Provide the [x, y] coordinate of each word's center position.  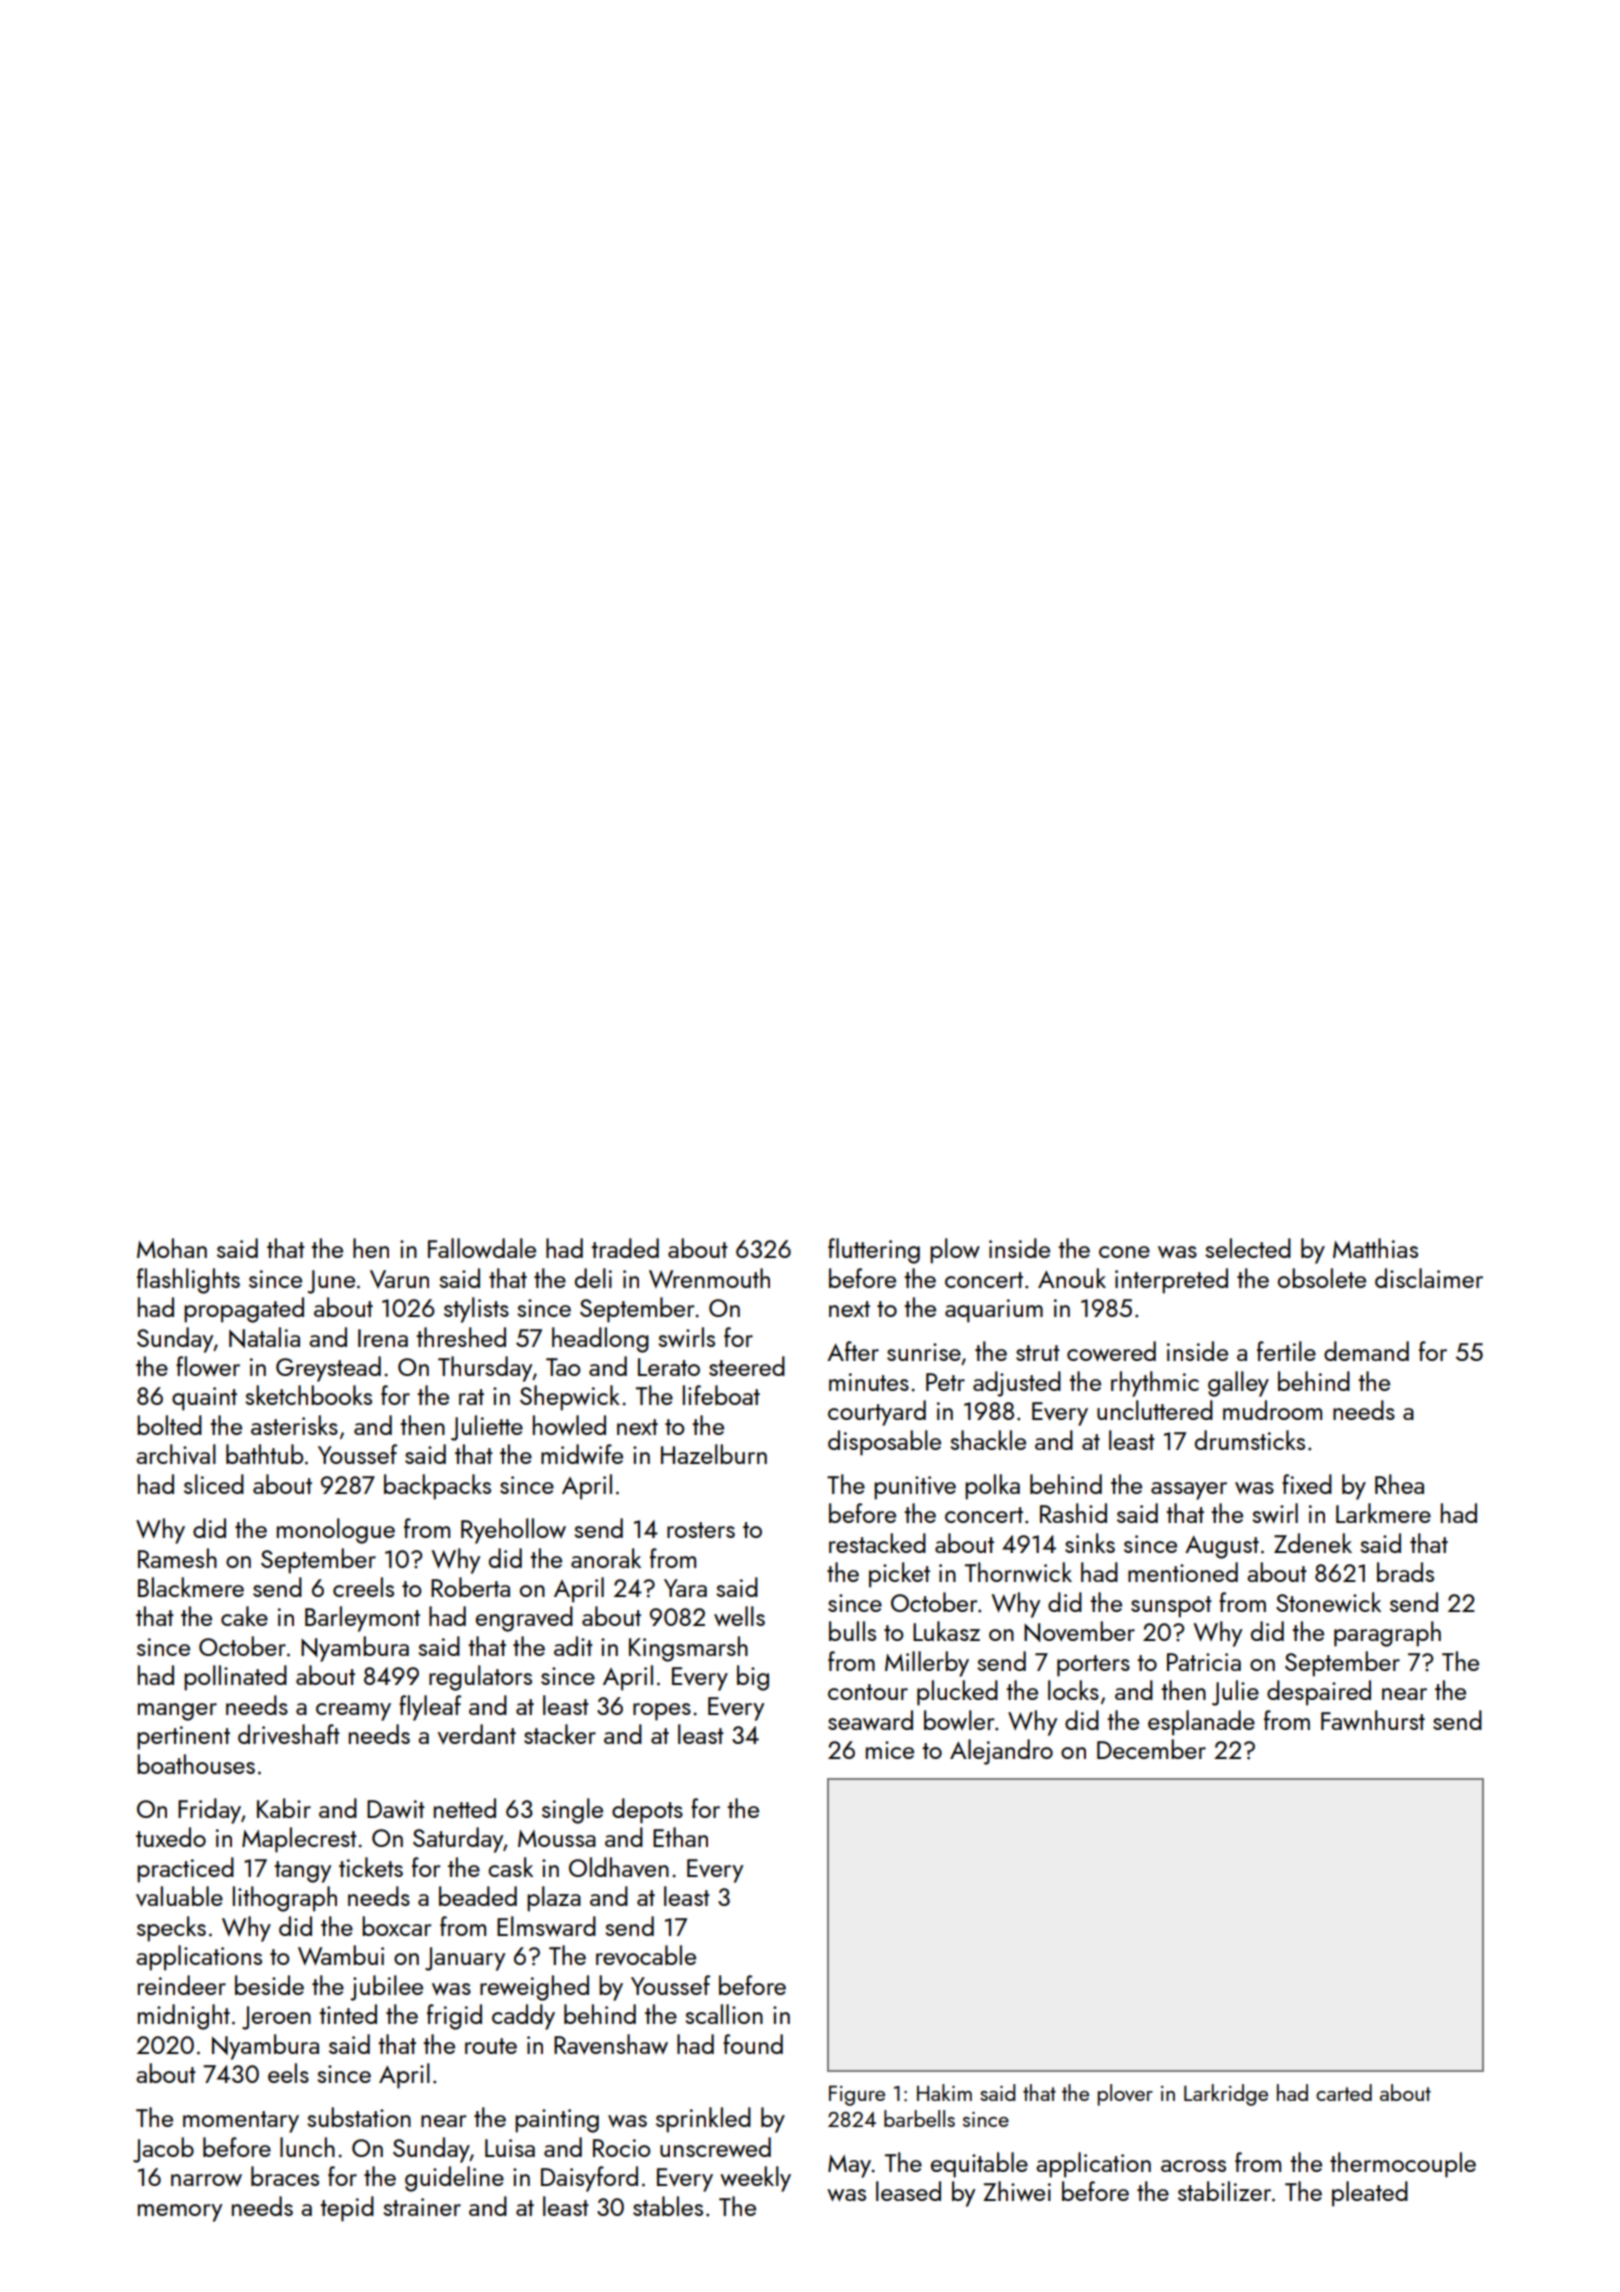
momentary [241, 2122]
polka [992, 1487]
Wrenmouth [709, 1278]
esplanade [1201, 1723]
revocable [646, 1955]
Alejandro [1001, 1752]
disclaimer [1429, 1278]
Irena [383, 1338]
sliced [214, 1484]
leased [908, 2191]
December [1151, 1749]
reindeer [182, 1985]
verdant [477, 1734]
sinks [1090, 1543]
